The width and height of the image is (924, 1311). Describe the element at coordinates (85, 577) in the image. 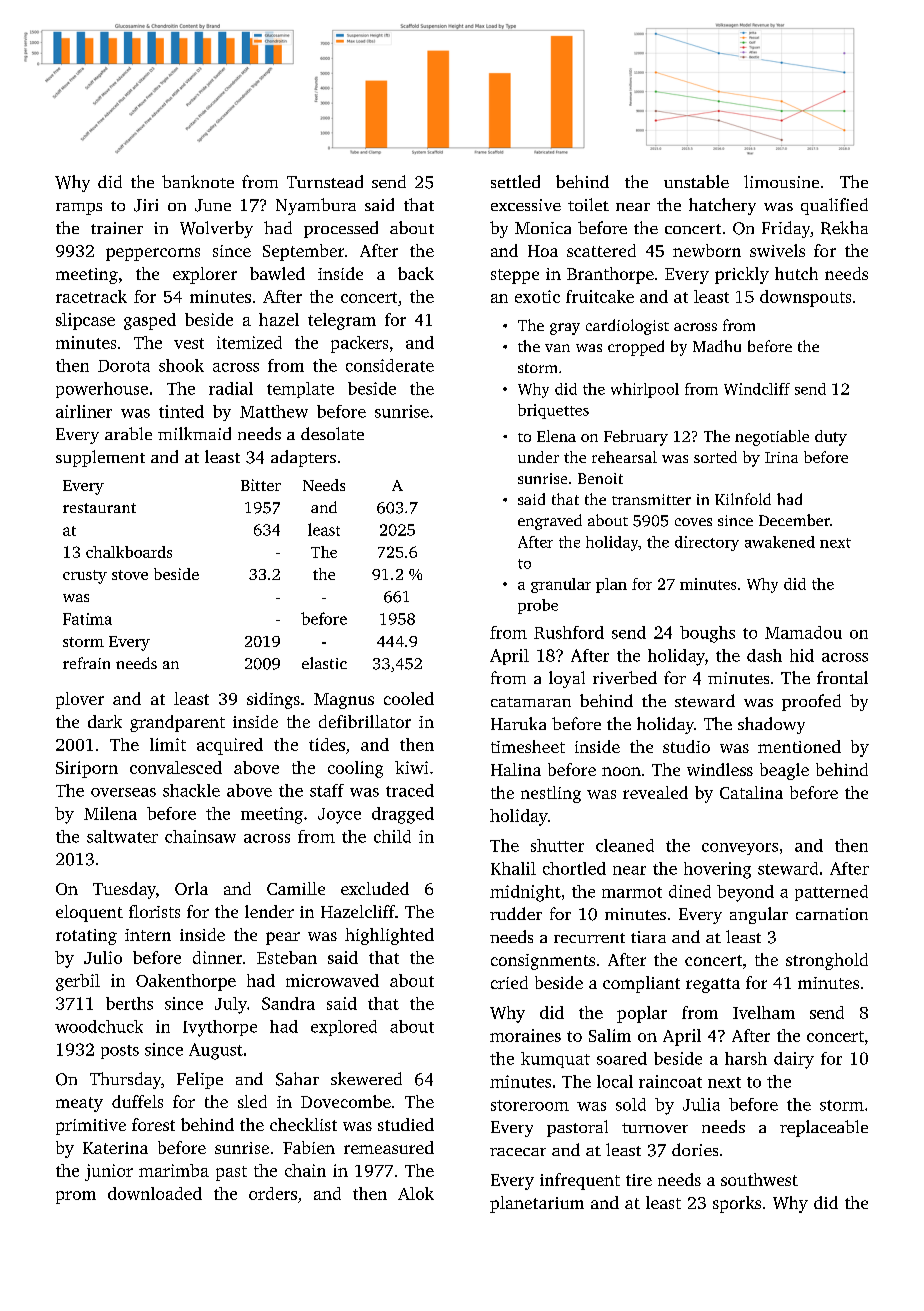

I see `crusty` at that location.
